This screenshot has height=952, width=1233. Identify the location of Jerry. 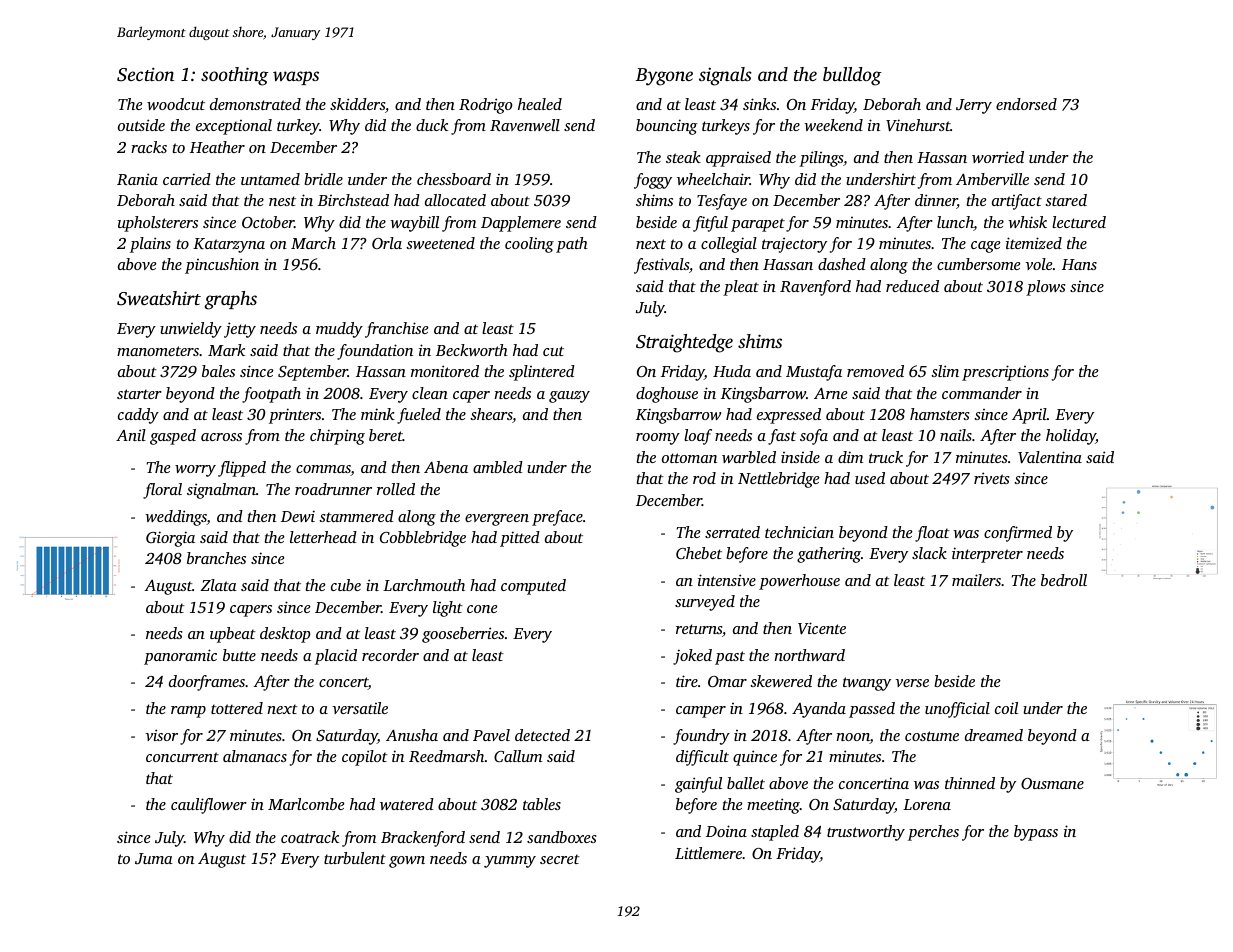
(974, 106).
